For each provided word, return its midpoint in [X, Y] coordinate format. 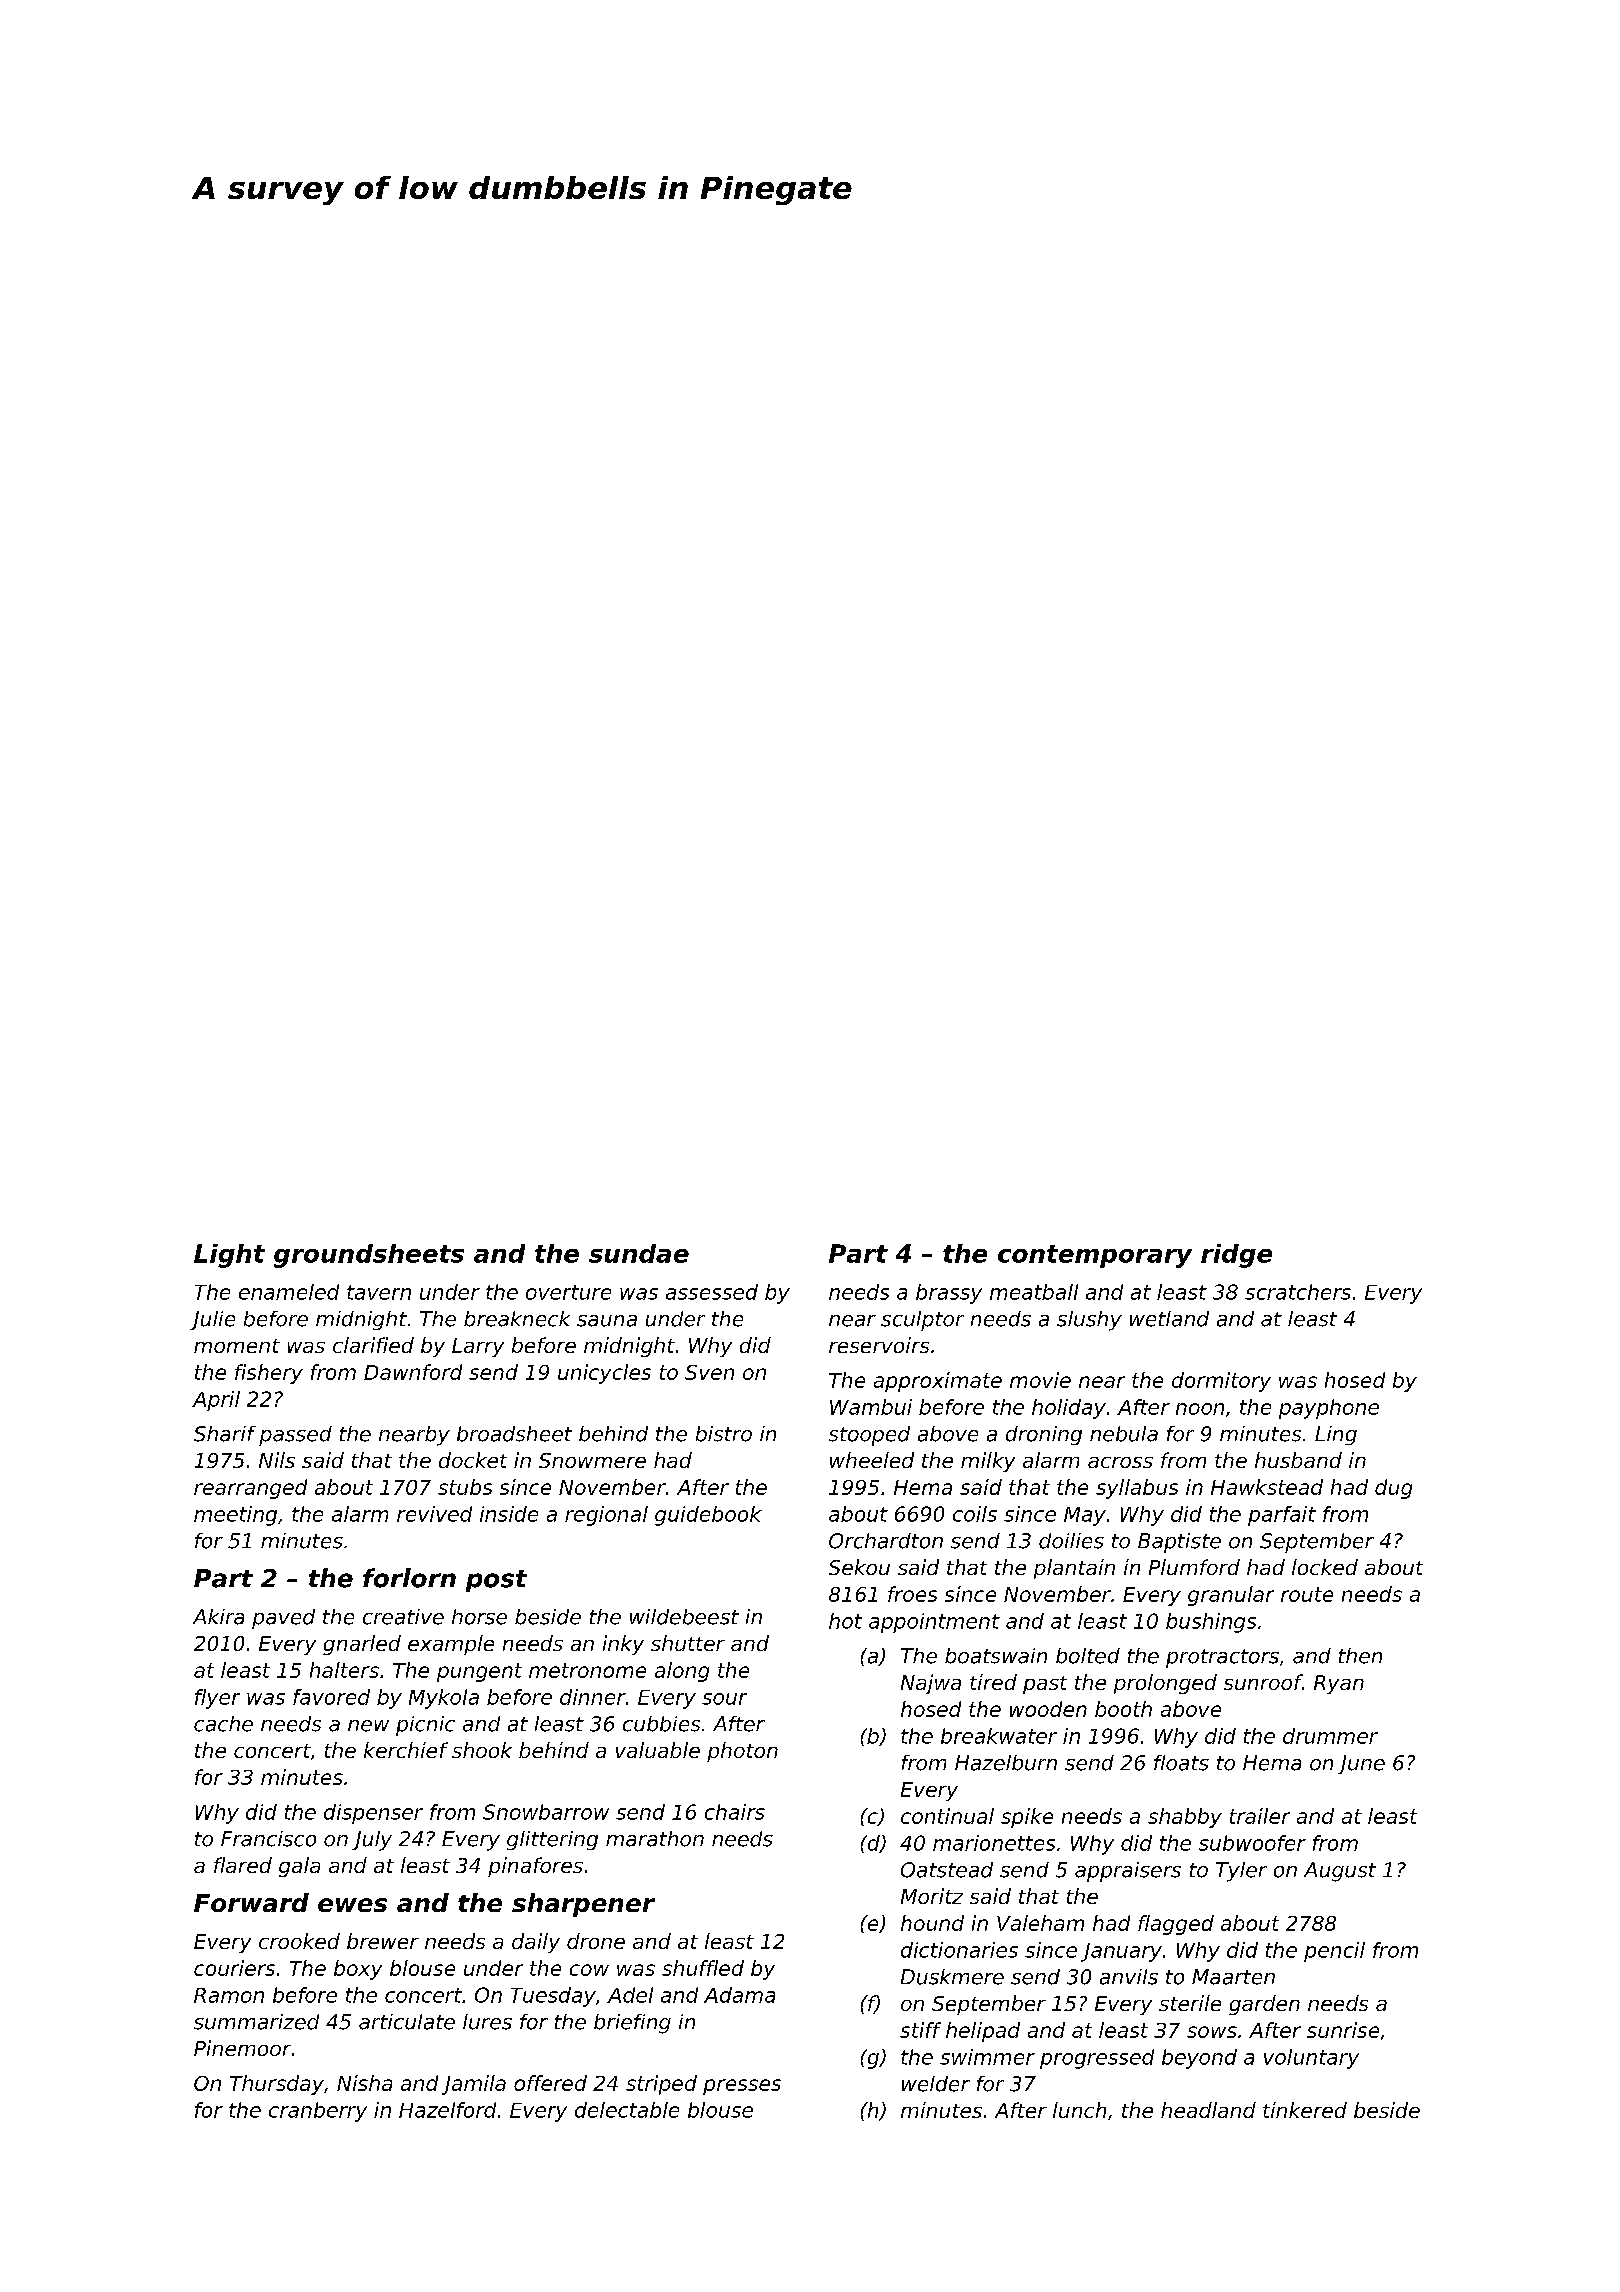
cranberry [318, 2112]
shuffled [703, 1968]
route [1307, 1594]
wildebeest [684, 1617]
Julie [212, 1320]
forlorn [409, 1578]
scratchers [1298, 1292]
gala [299, 1867]
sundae [639, 1253]
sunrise [1343, 2030]
